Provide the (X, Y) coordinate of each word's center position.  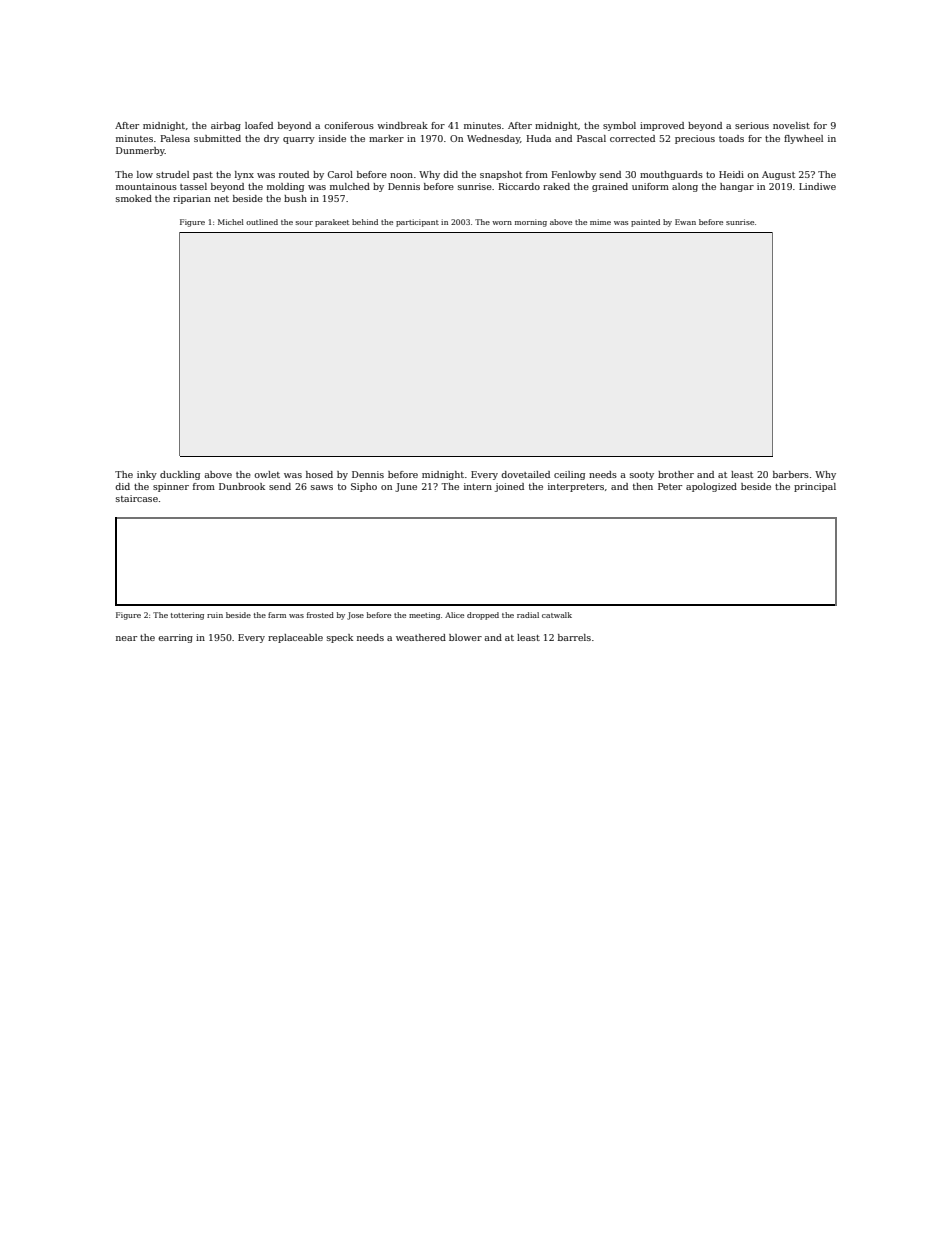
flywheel (803, 139)
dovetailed (525, 474)
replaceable (295, 638)
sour (304, 223)
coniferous (349, 125)
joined (509, 487)
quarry (299, 140)
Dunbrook (242, 486)
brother (676, 474)
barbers (791, 474)
